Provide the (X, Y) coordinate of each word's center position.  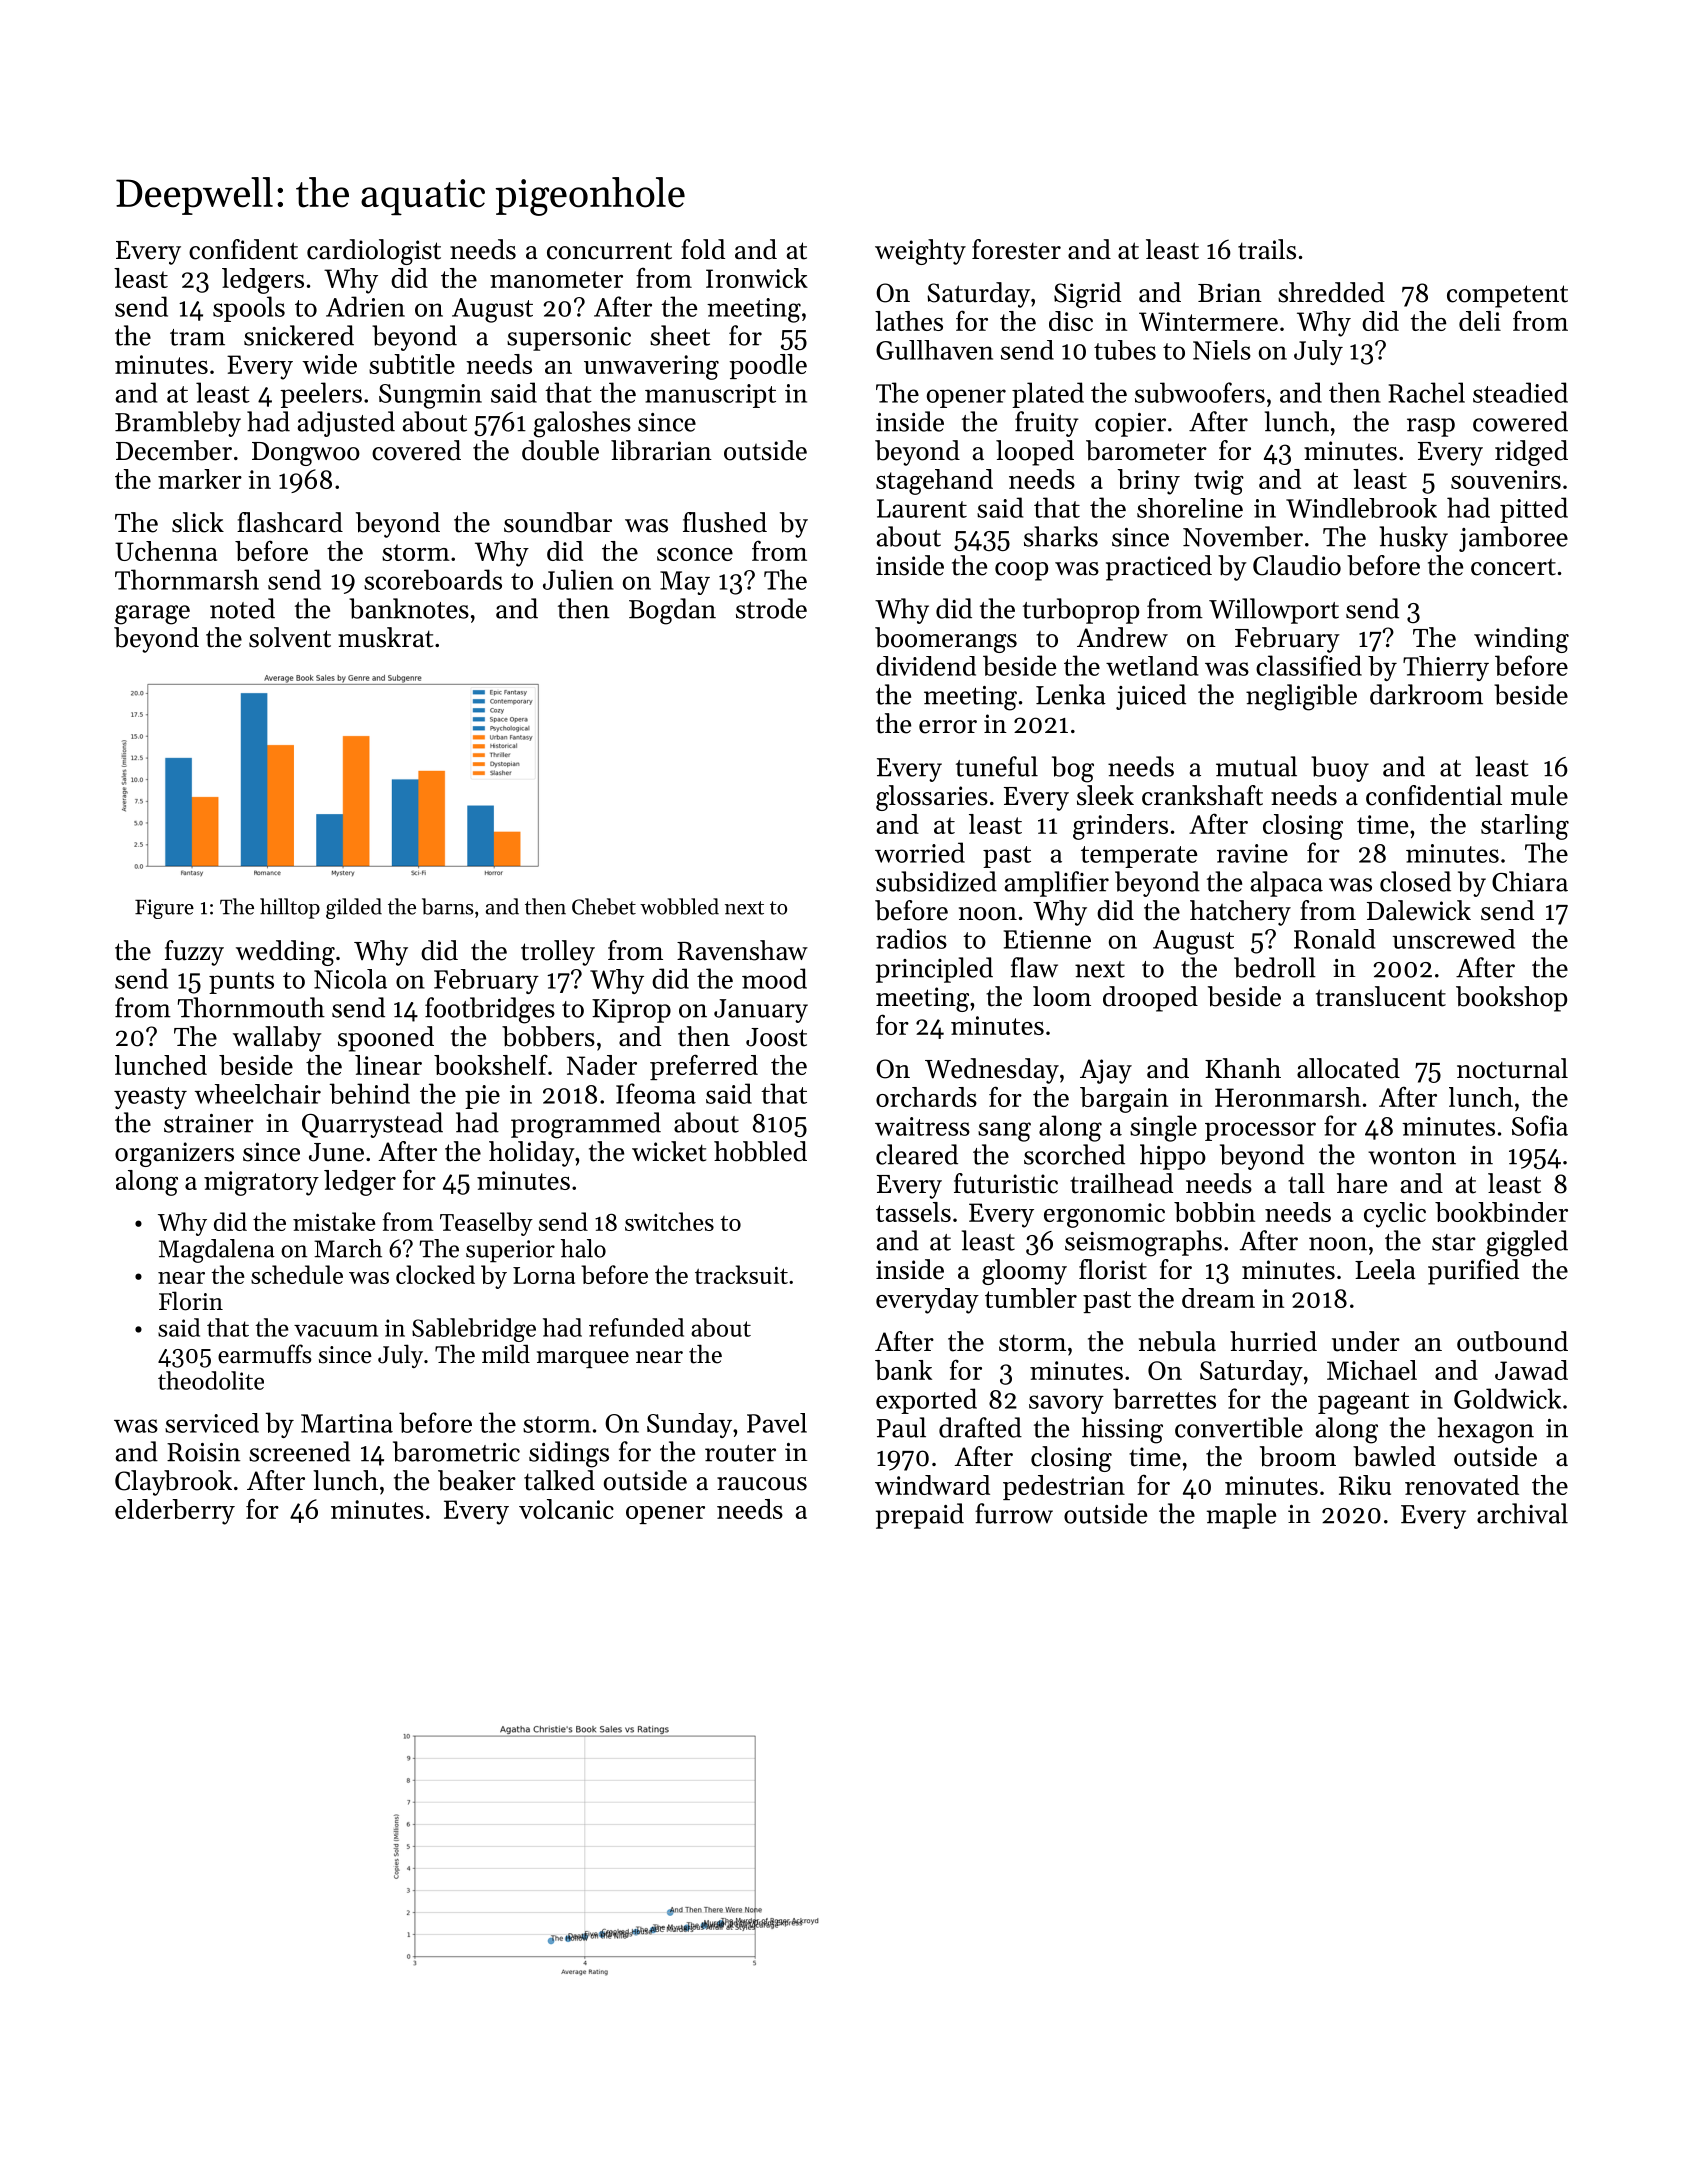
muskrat (385, 637)
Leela (1385, 1269)
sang (1004, 1132)
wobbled (679, 906)
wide (329, 364)
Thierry (1446, 668)
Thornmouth (251, 1007)
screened (299, 1451)
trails (1267, 249)
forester (1016, 249)
